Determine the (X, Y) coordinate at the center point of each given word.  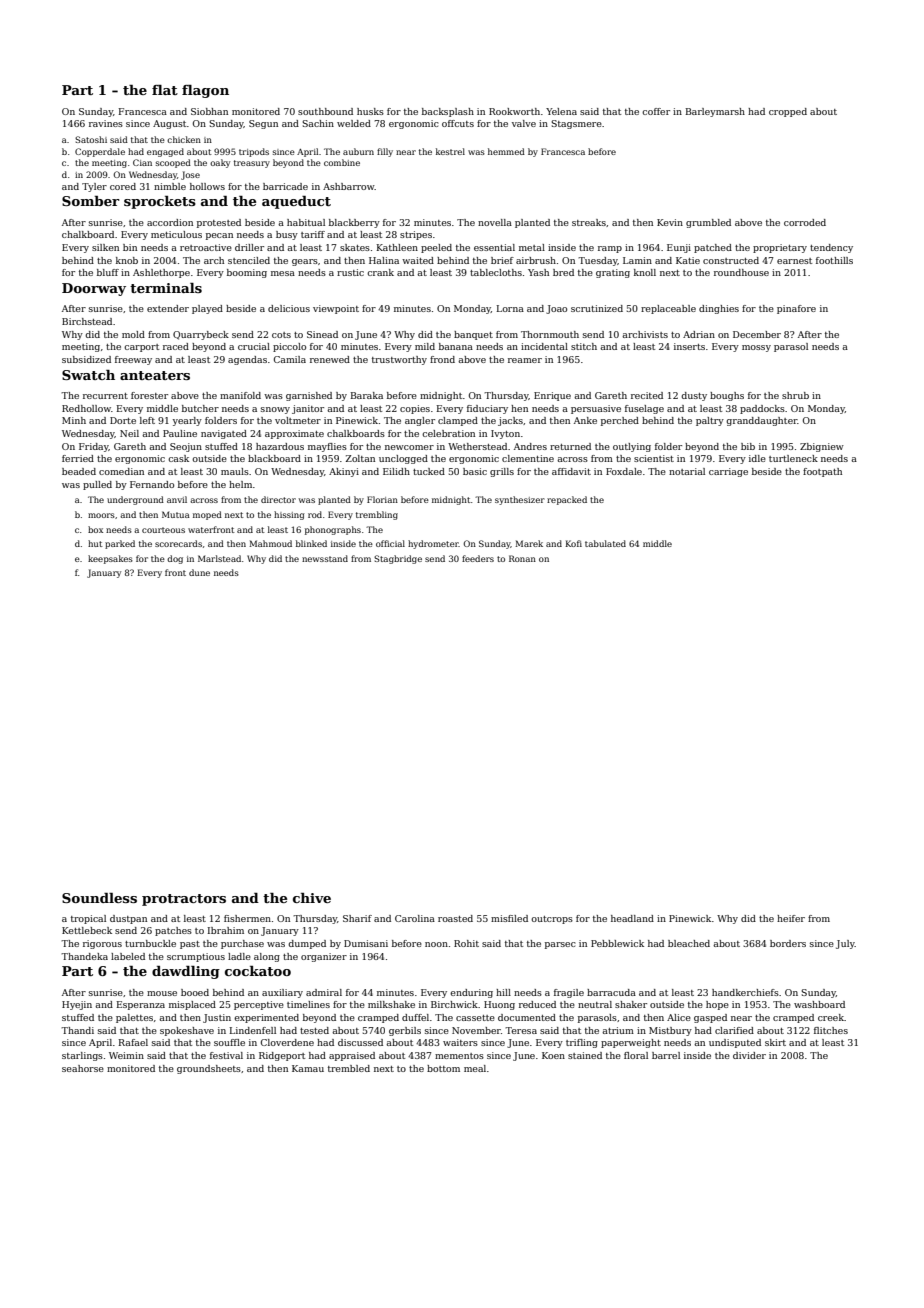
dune (199, 572)
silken (105, 247)
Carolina (415, 918)
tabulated (605, 543)
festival (226, 1055)
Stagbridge (398, 559)
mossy (756, 348)
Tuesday (597, 261)
